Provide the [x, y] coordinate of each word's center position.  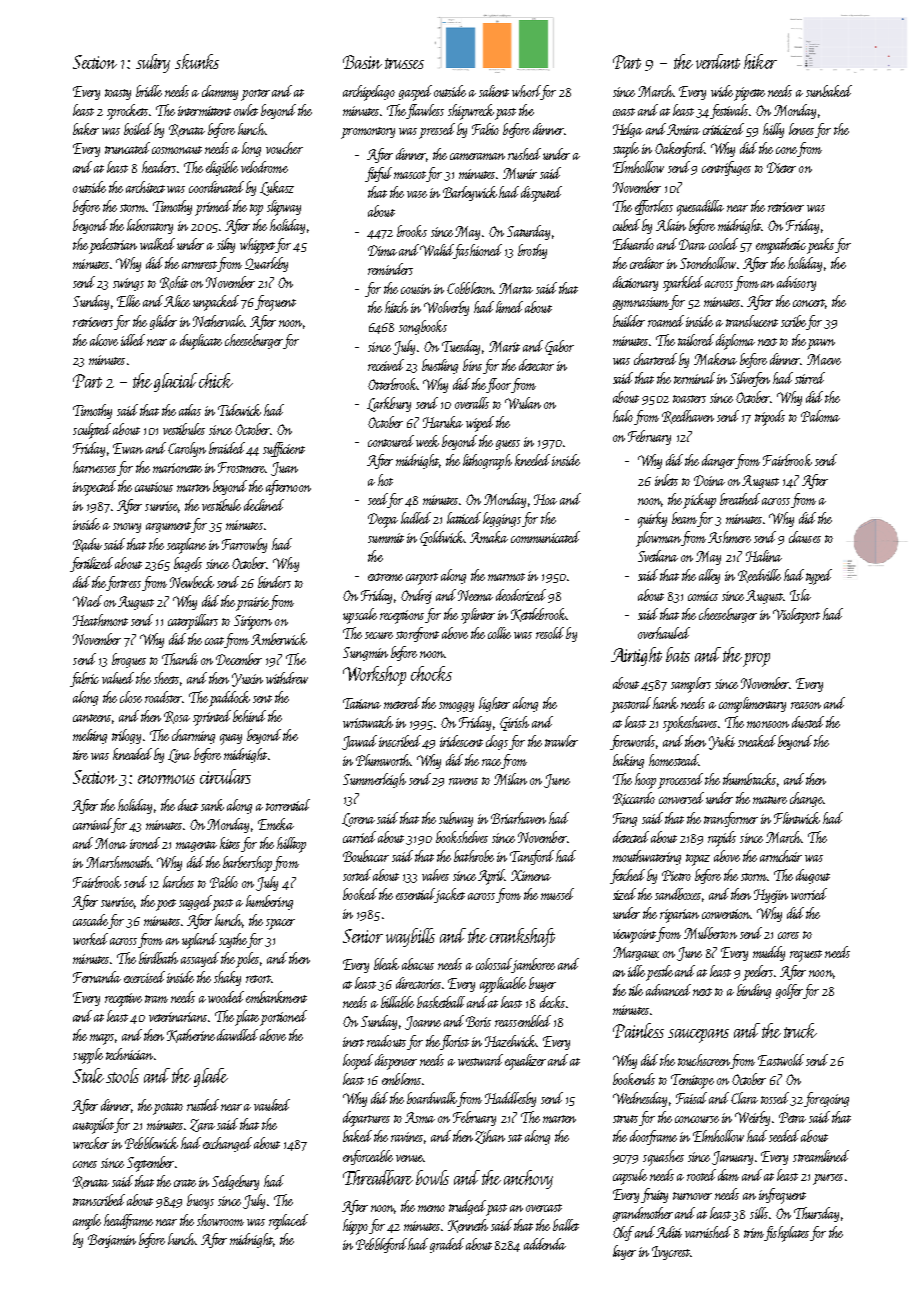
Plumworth [383, 760]
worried [809, 894]
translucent [752, 321]
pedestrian [113, 246]
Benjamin [112, 1241]
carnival [92, 825]
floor [499, 385]
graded [447, 1245]
